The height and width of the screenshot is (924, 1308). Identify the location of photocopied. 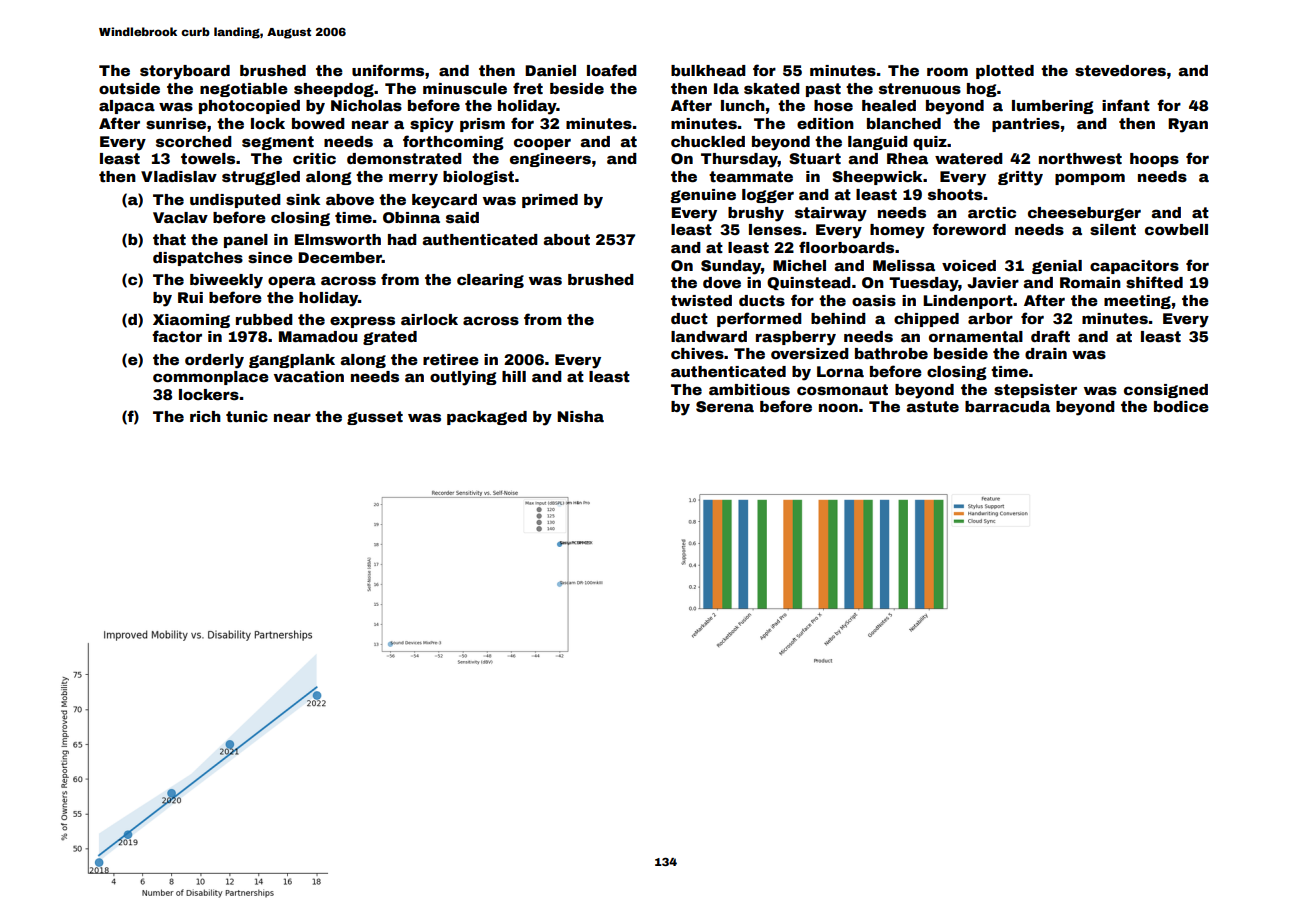
(249, 107).
